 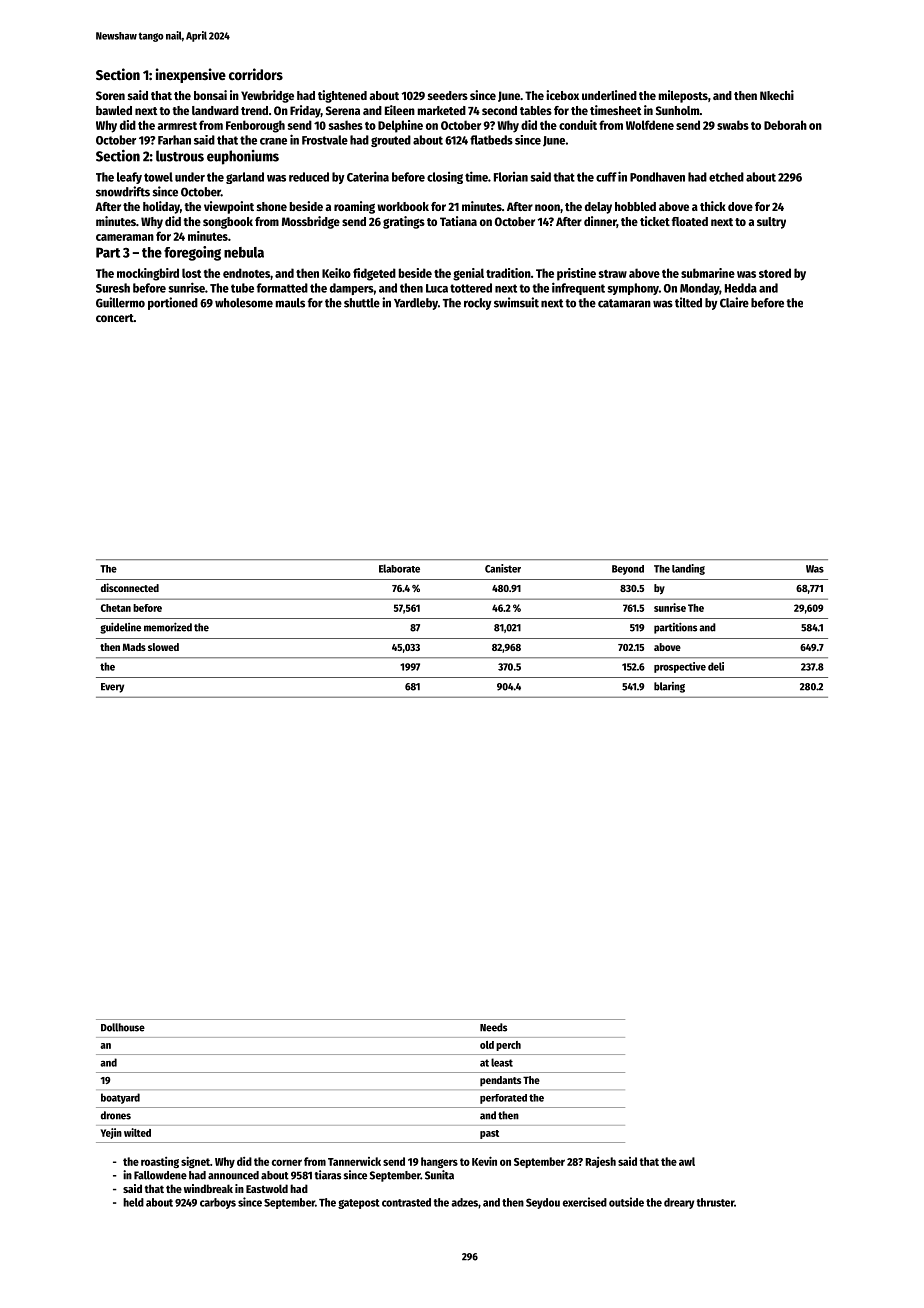 I want to click on slowed, so click(x=163, y=647).
